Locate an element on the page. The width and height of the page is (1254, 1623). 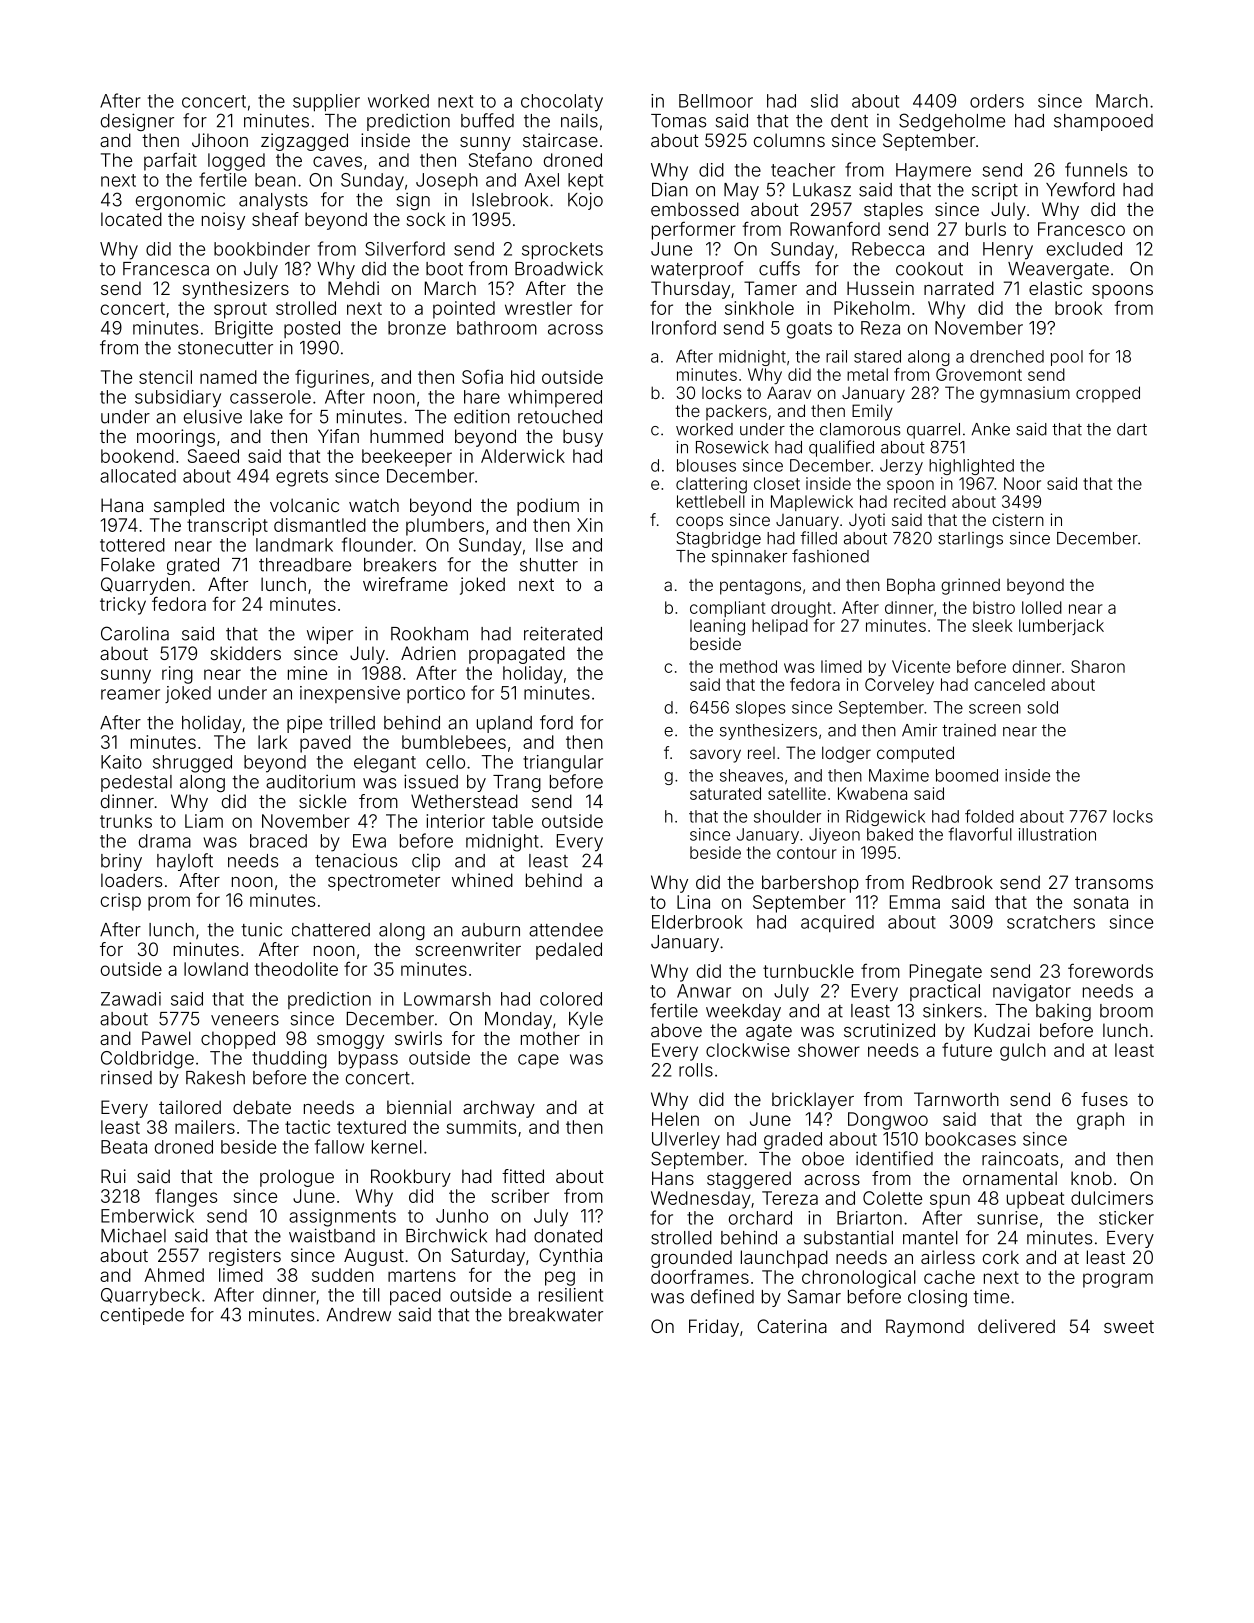
archway is located at coordinates (499, 1109).
